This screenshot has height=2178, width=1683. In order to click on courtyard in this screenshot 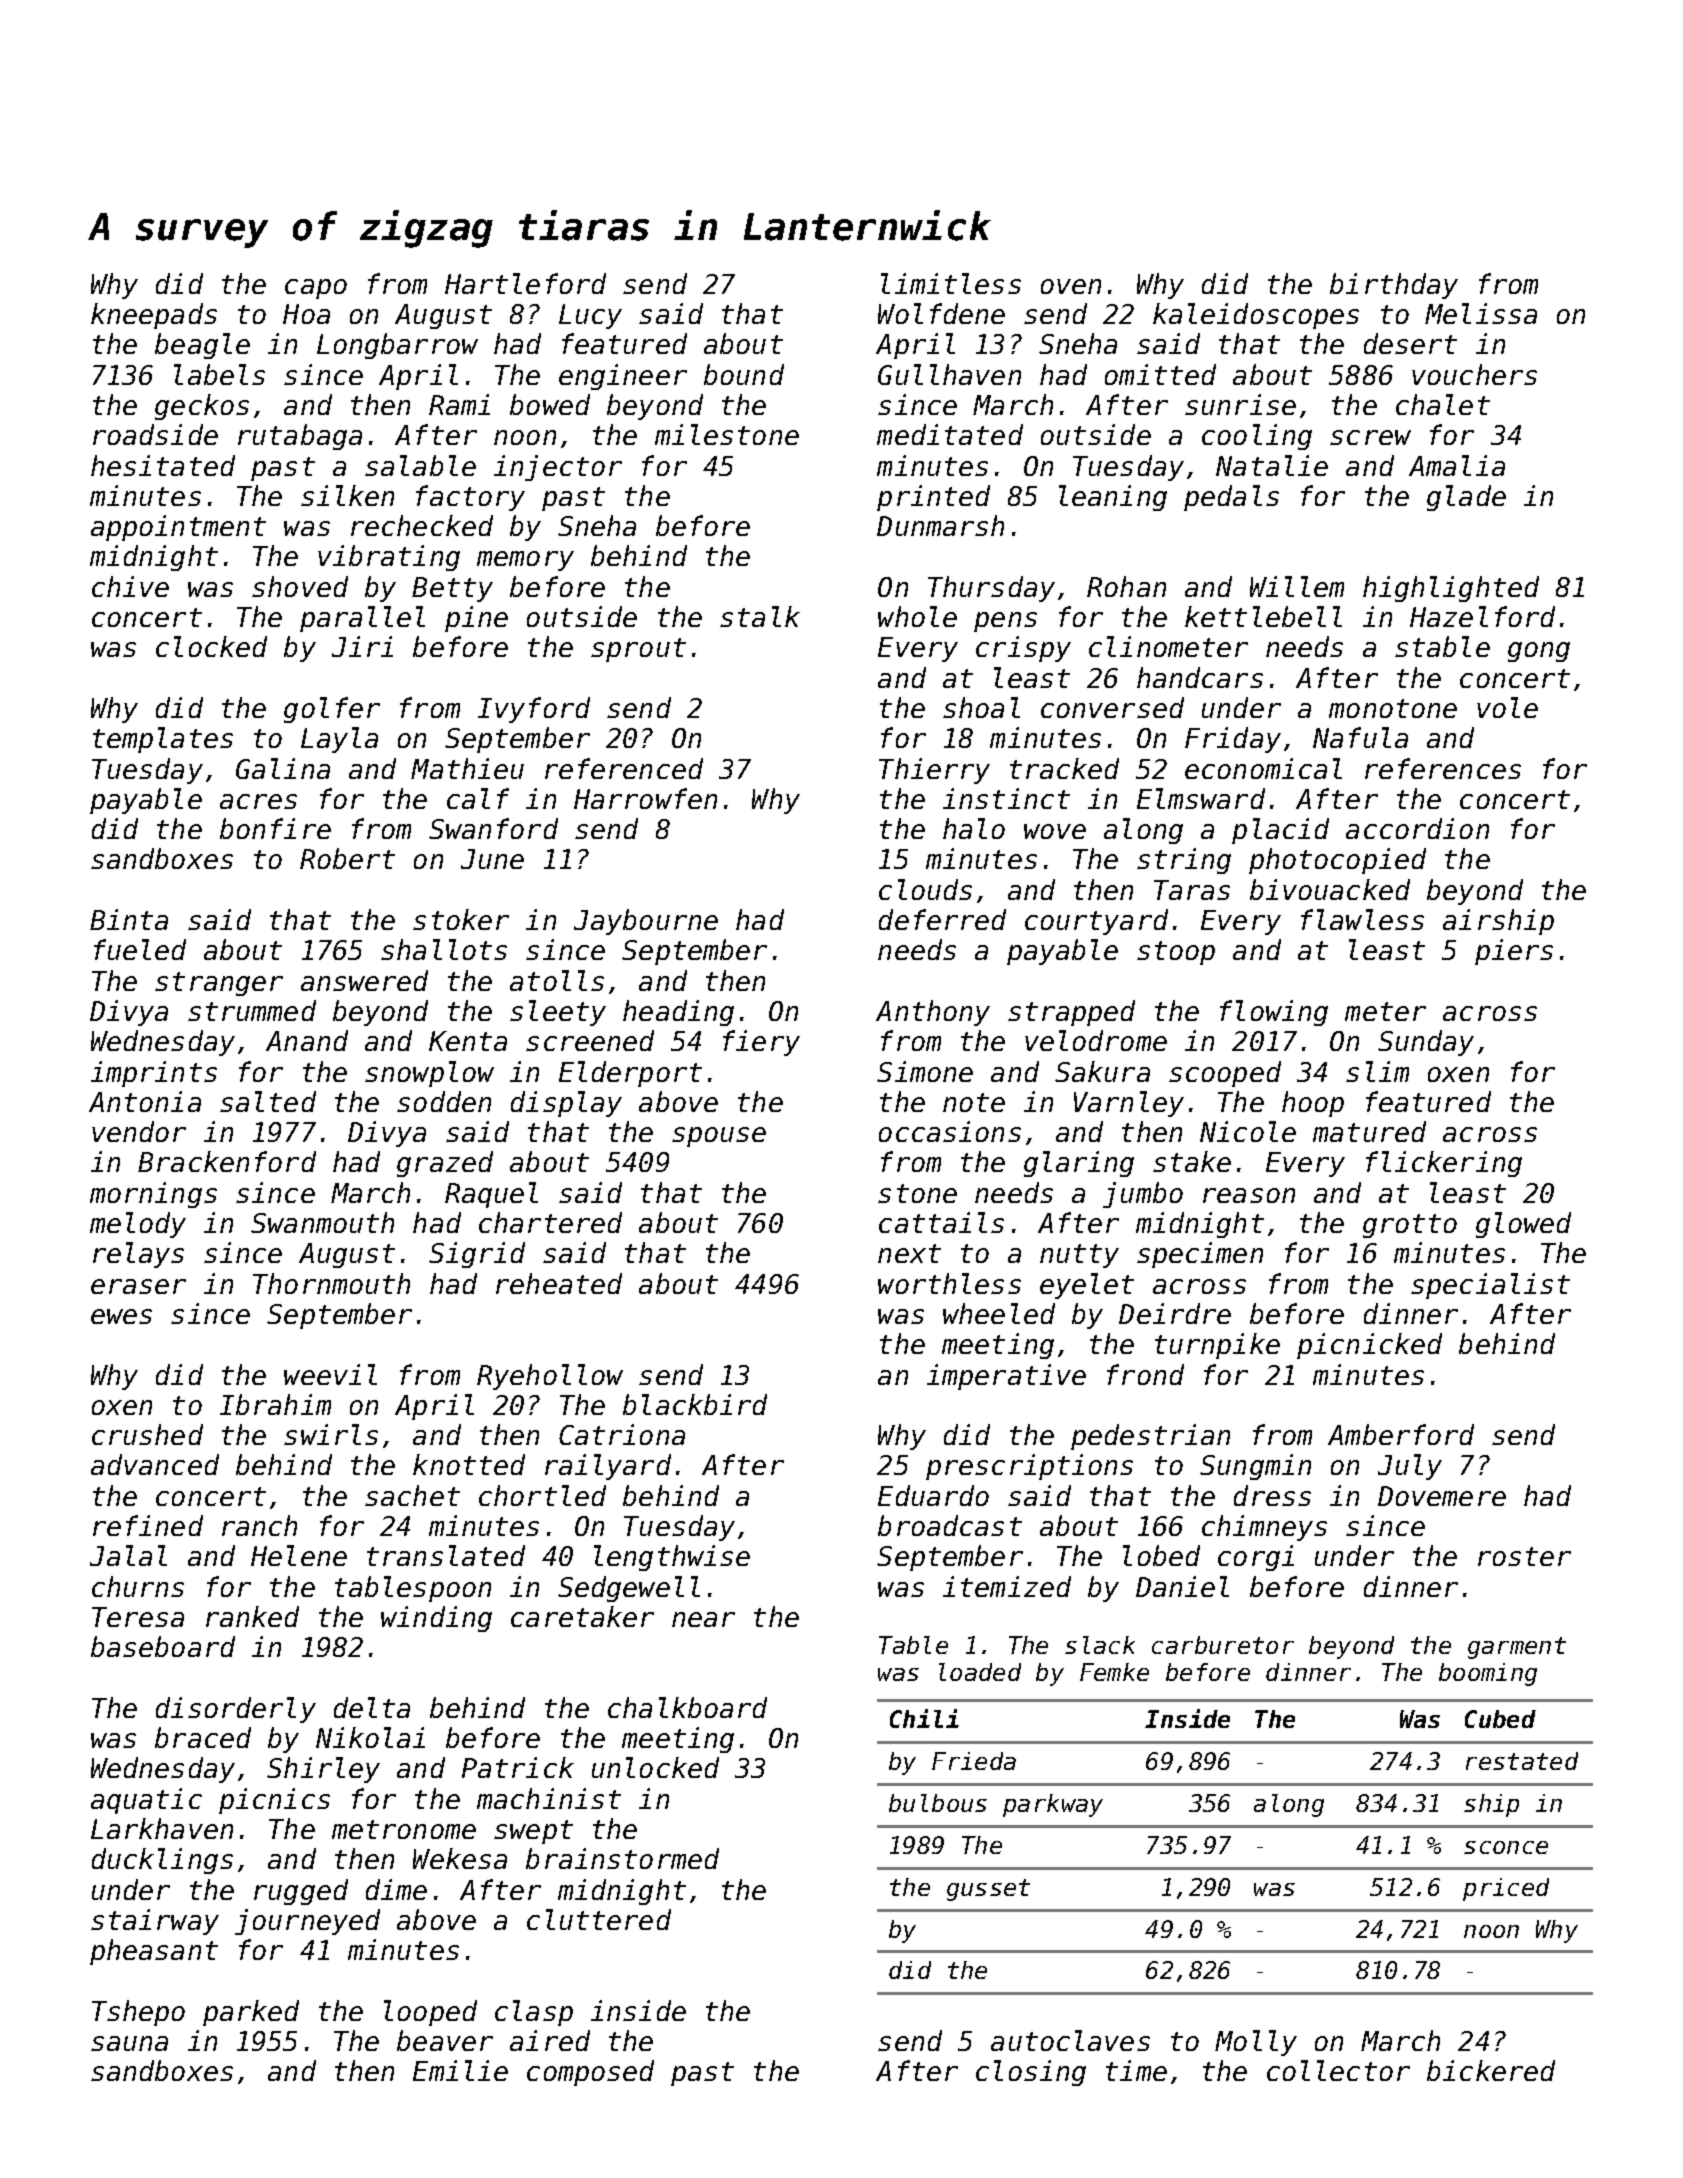, I will do `click(1096, 922)`.
